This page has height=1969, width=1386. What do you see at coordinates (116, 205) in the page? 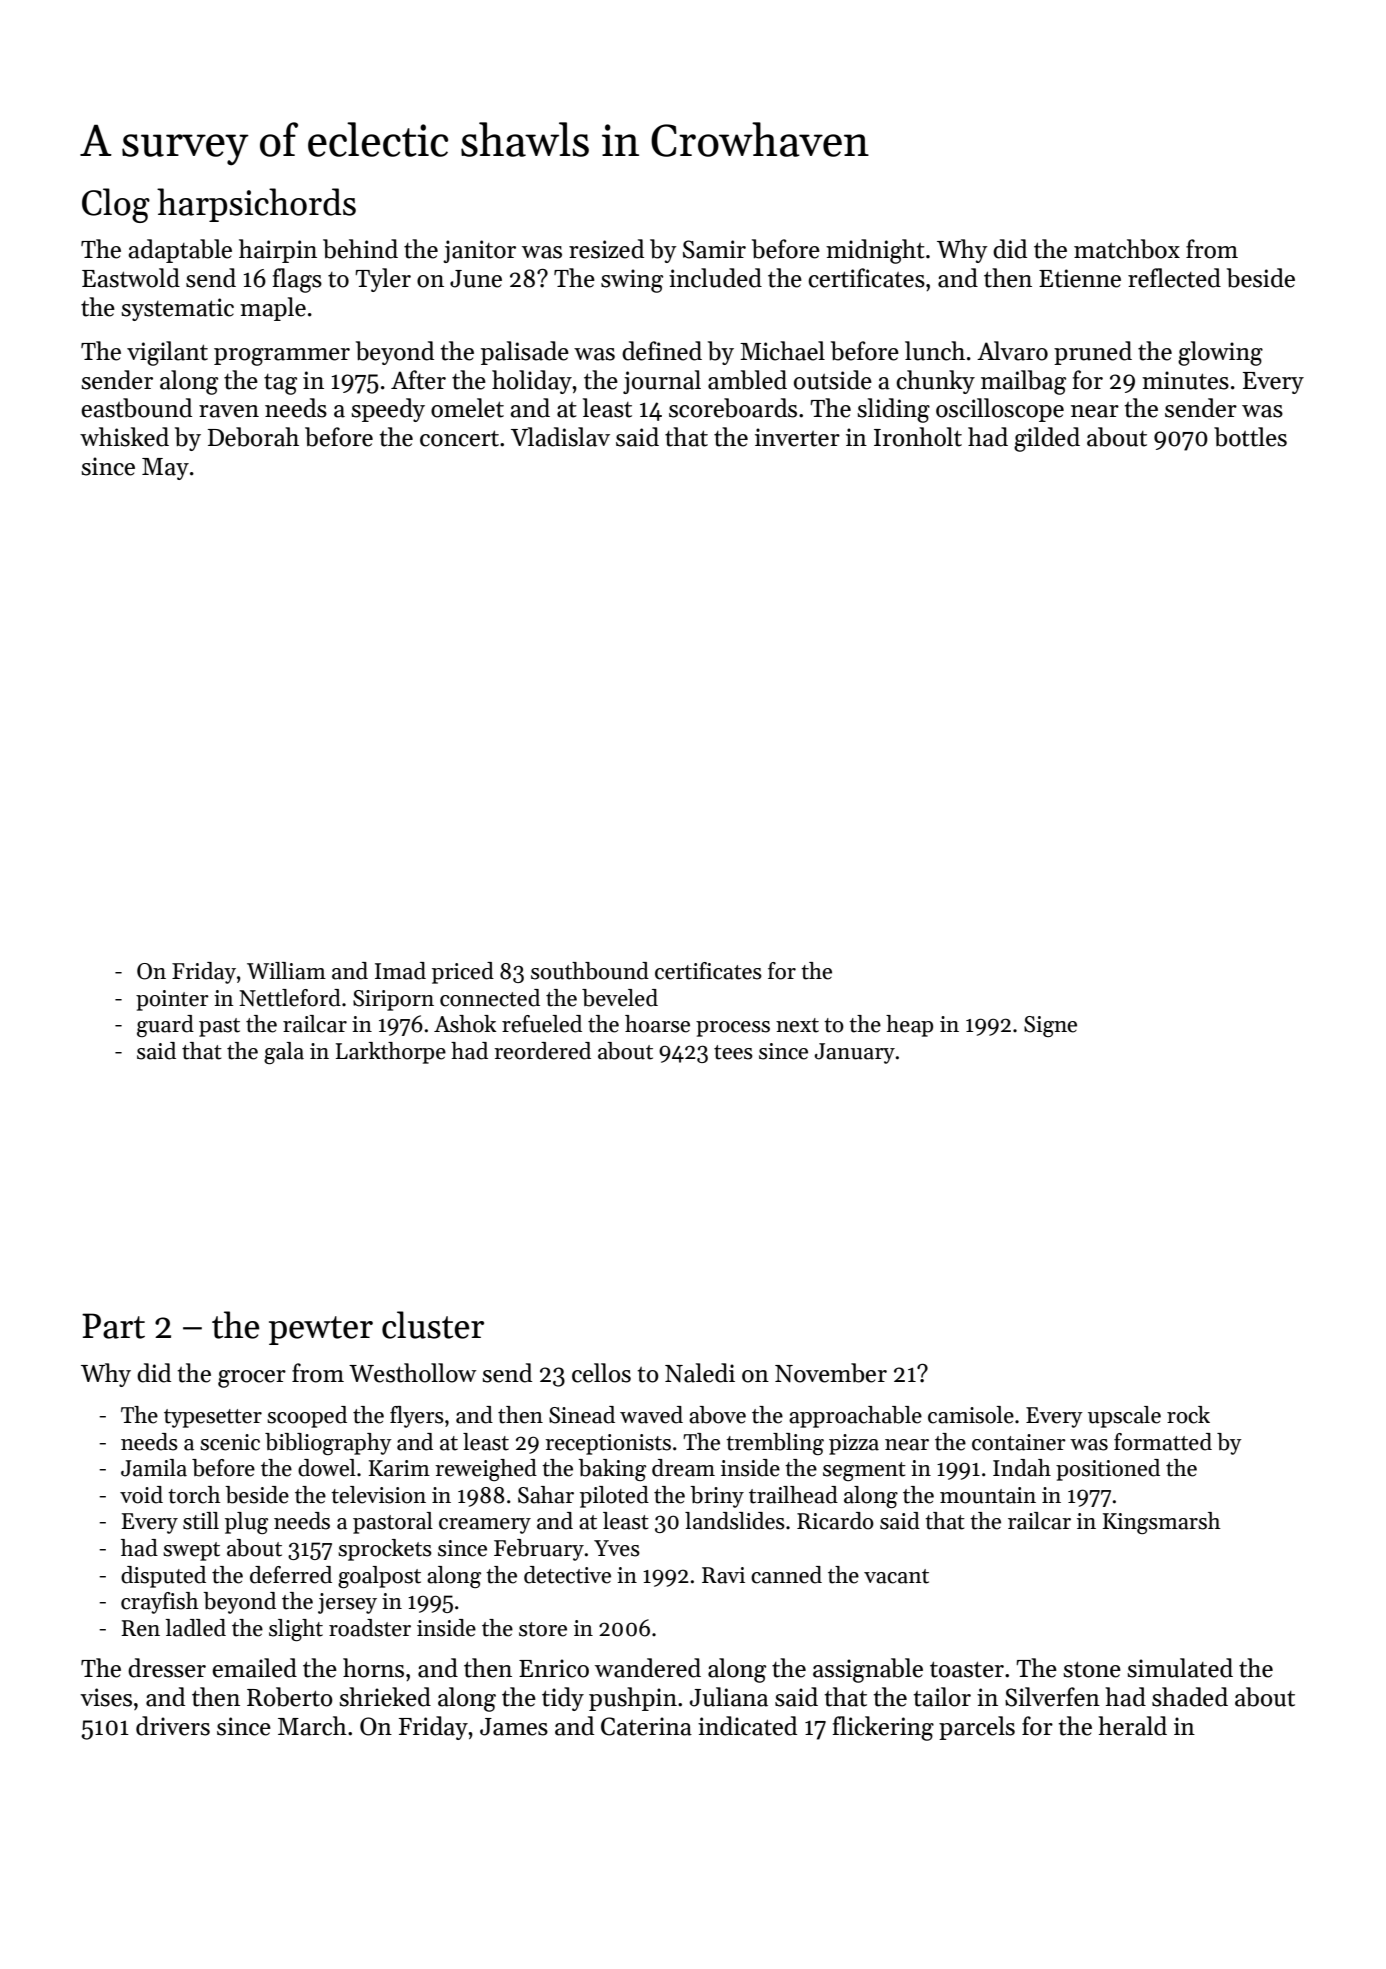
I see `Clog` at bounding box center [116, 205].
